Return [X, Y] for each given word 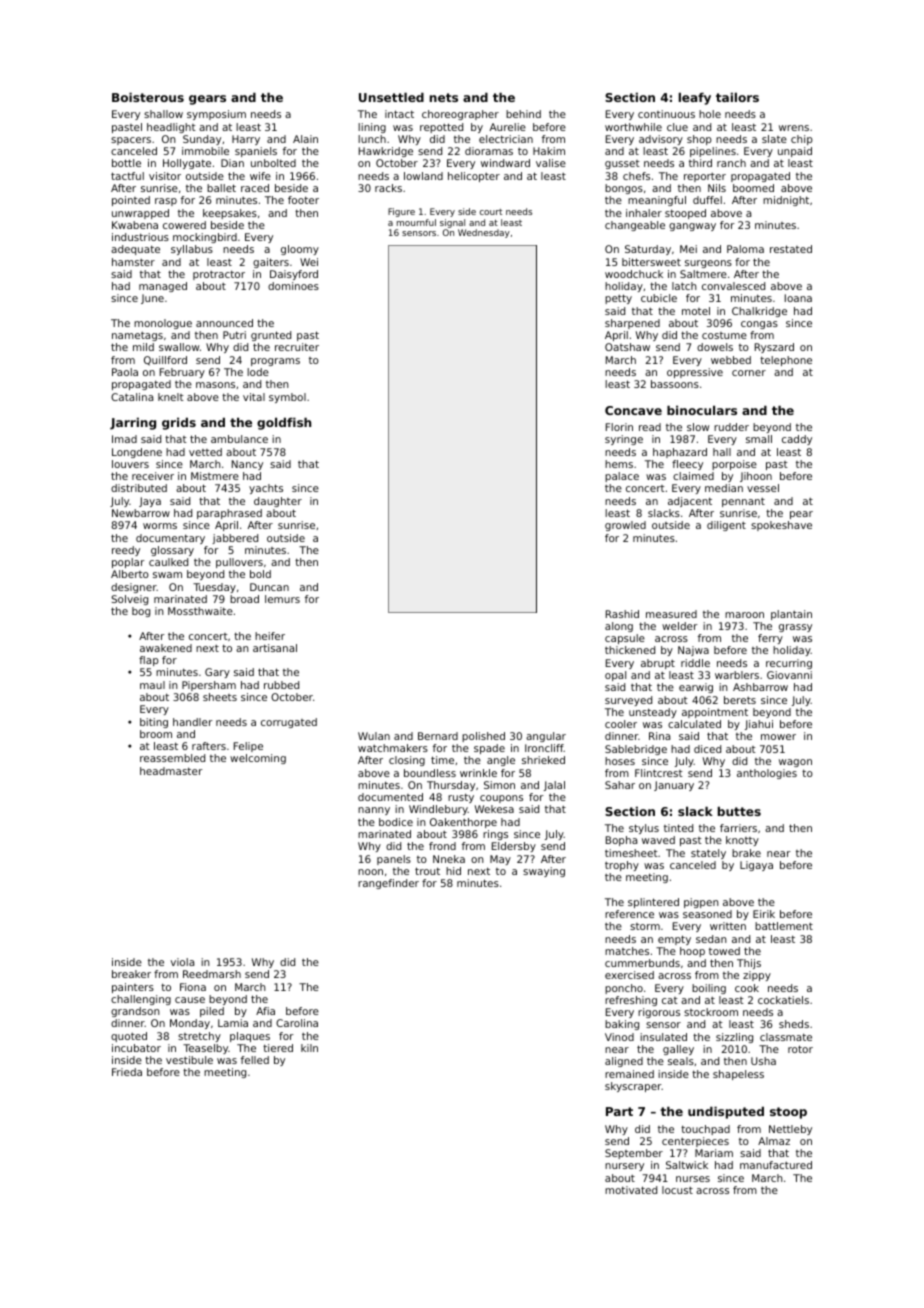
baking [622, 1025]
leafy [695, 98]
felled [255, 1060]
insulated [663, 1037]
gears [207, 100]
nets [444, 97]
